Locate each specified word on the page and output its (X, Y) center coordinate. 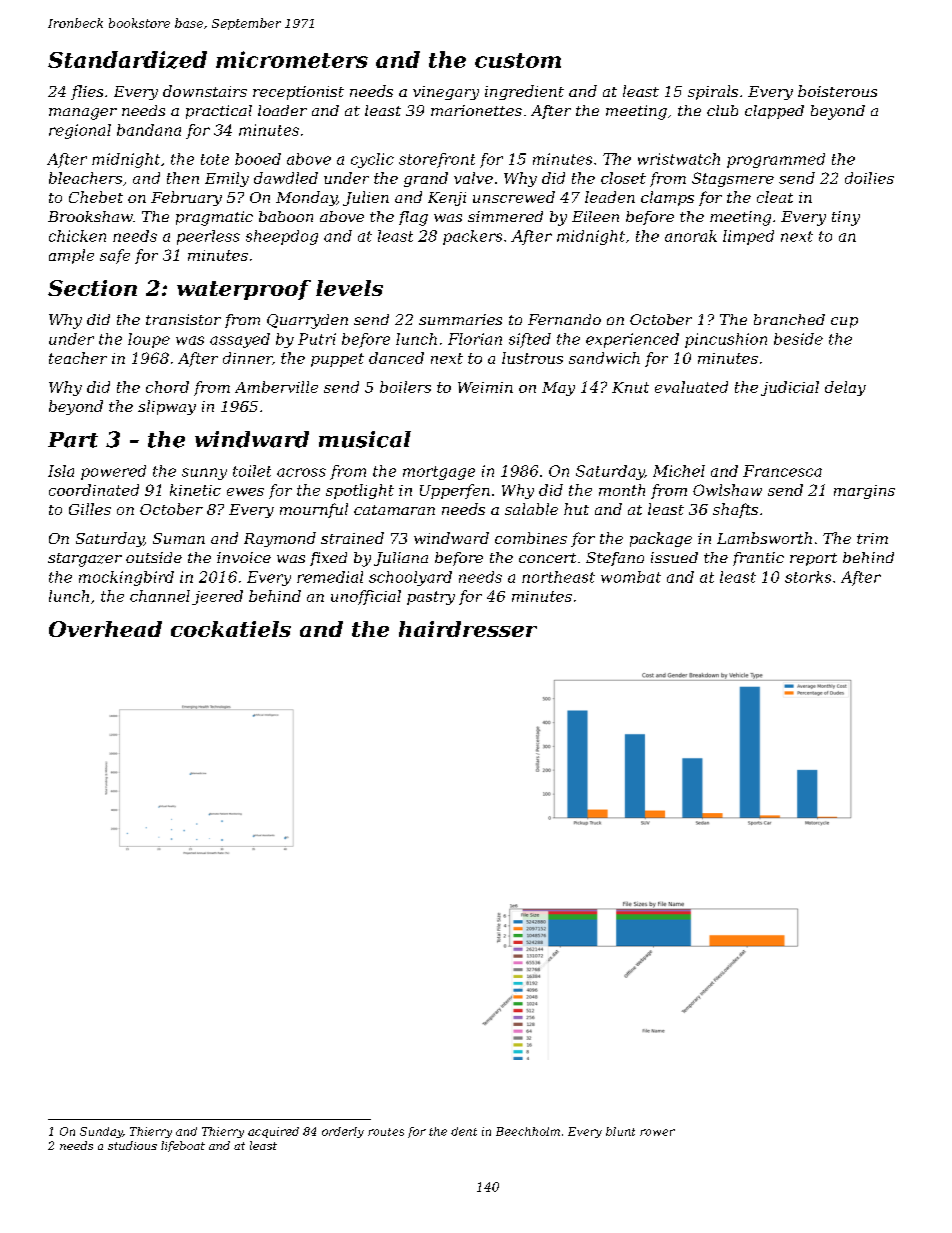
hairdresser (468, 629)
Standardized (127, 60)
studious (132, 1145)
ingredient (524, 92)
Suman (179, 538)
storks (808, 577)
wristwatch (679, 159)
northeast (558, 577)
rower (657, 1132)
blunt (620, 1131)
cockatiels (231, 629)
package (661, 539)
